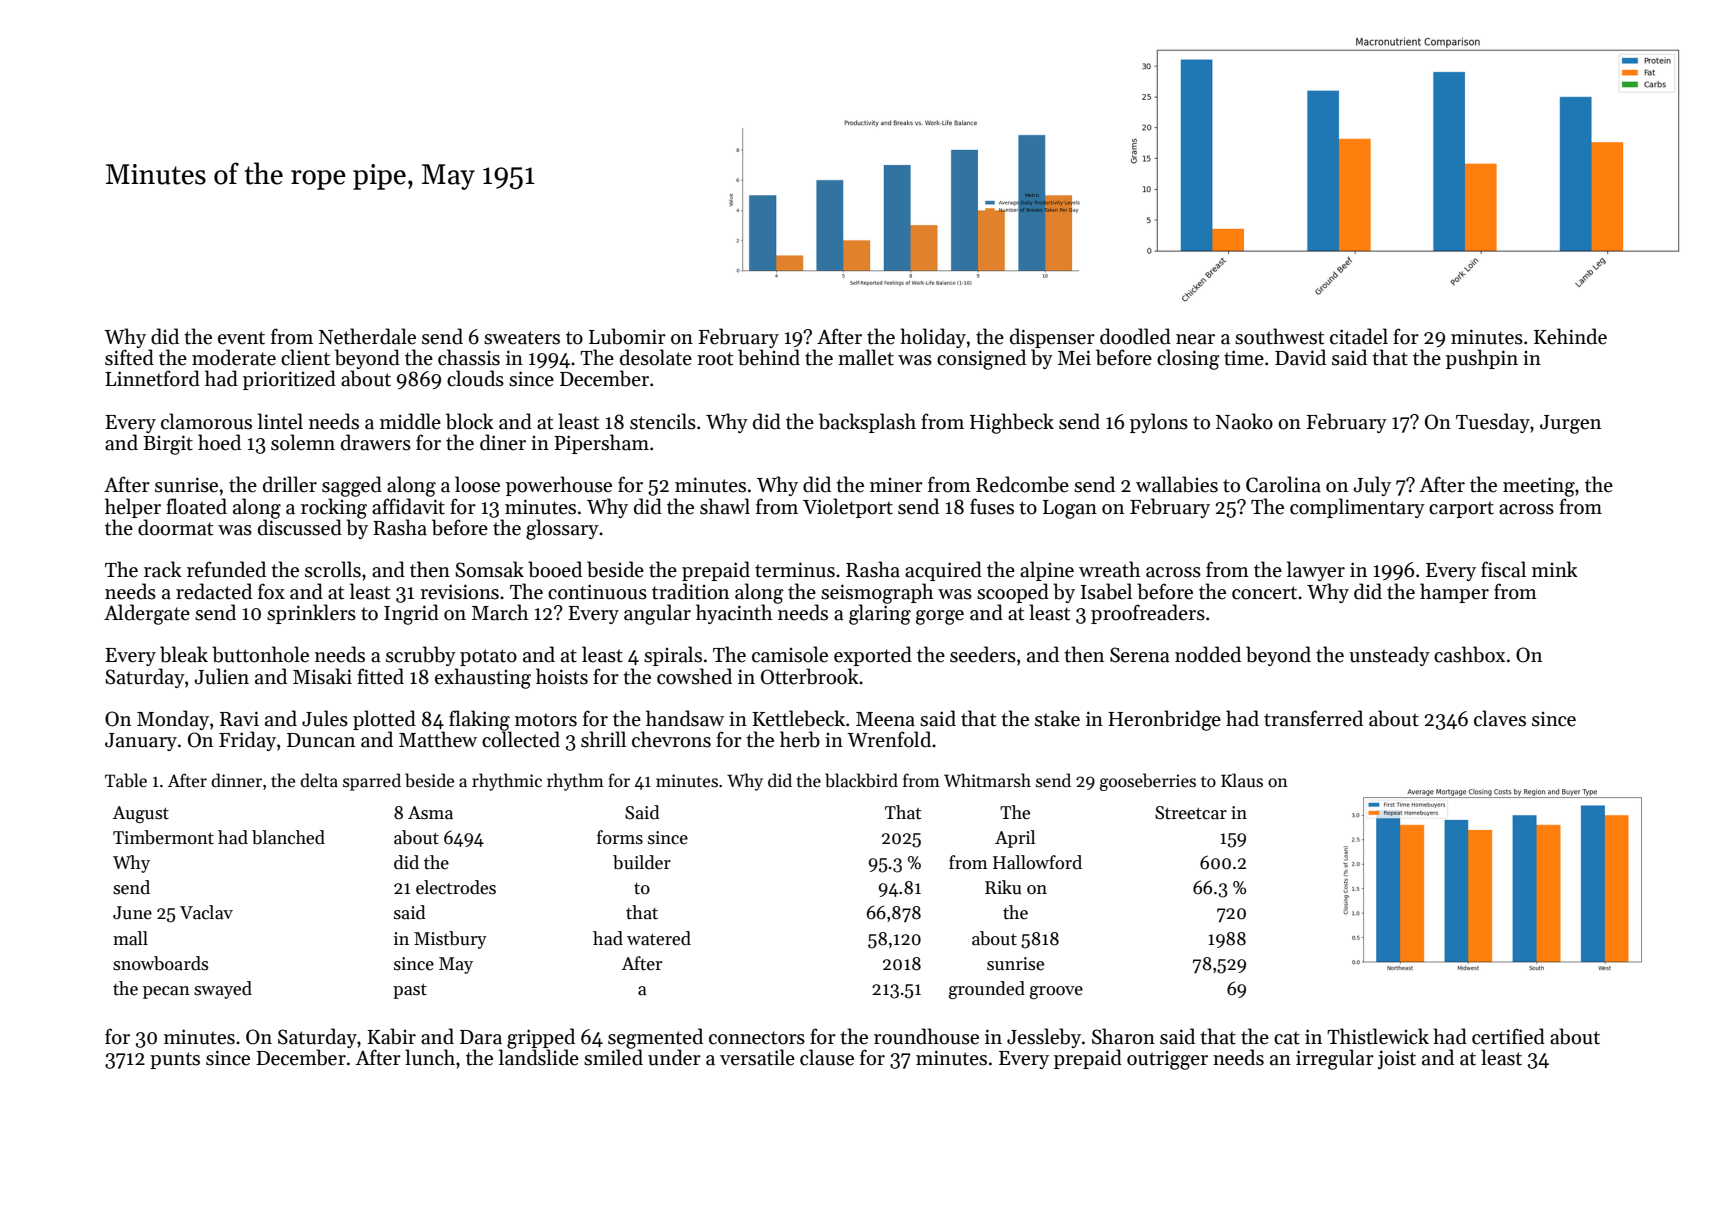  Describe the element at coordinates (1110, 569) in the screenshot. I see `wreath` at that location.
